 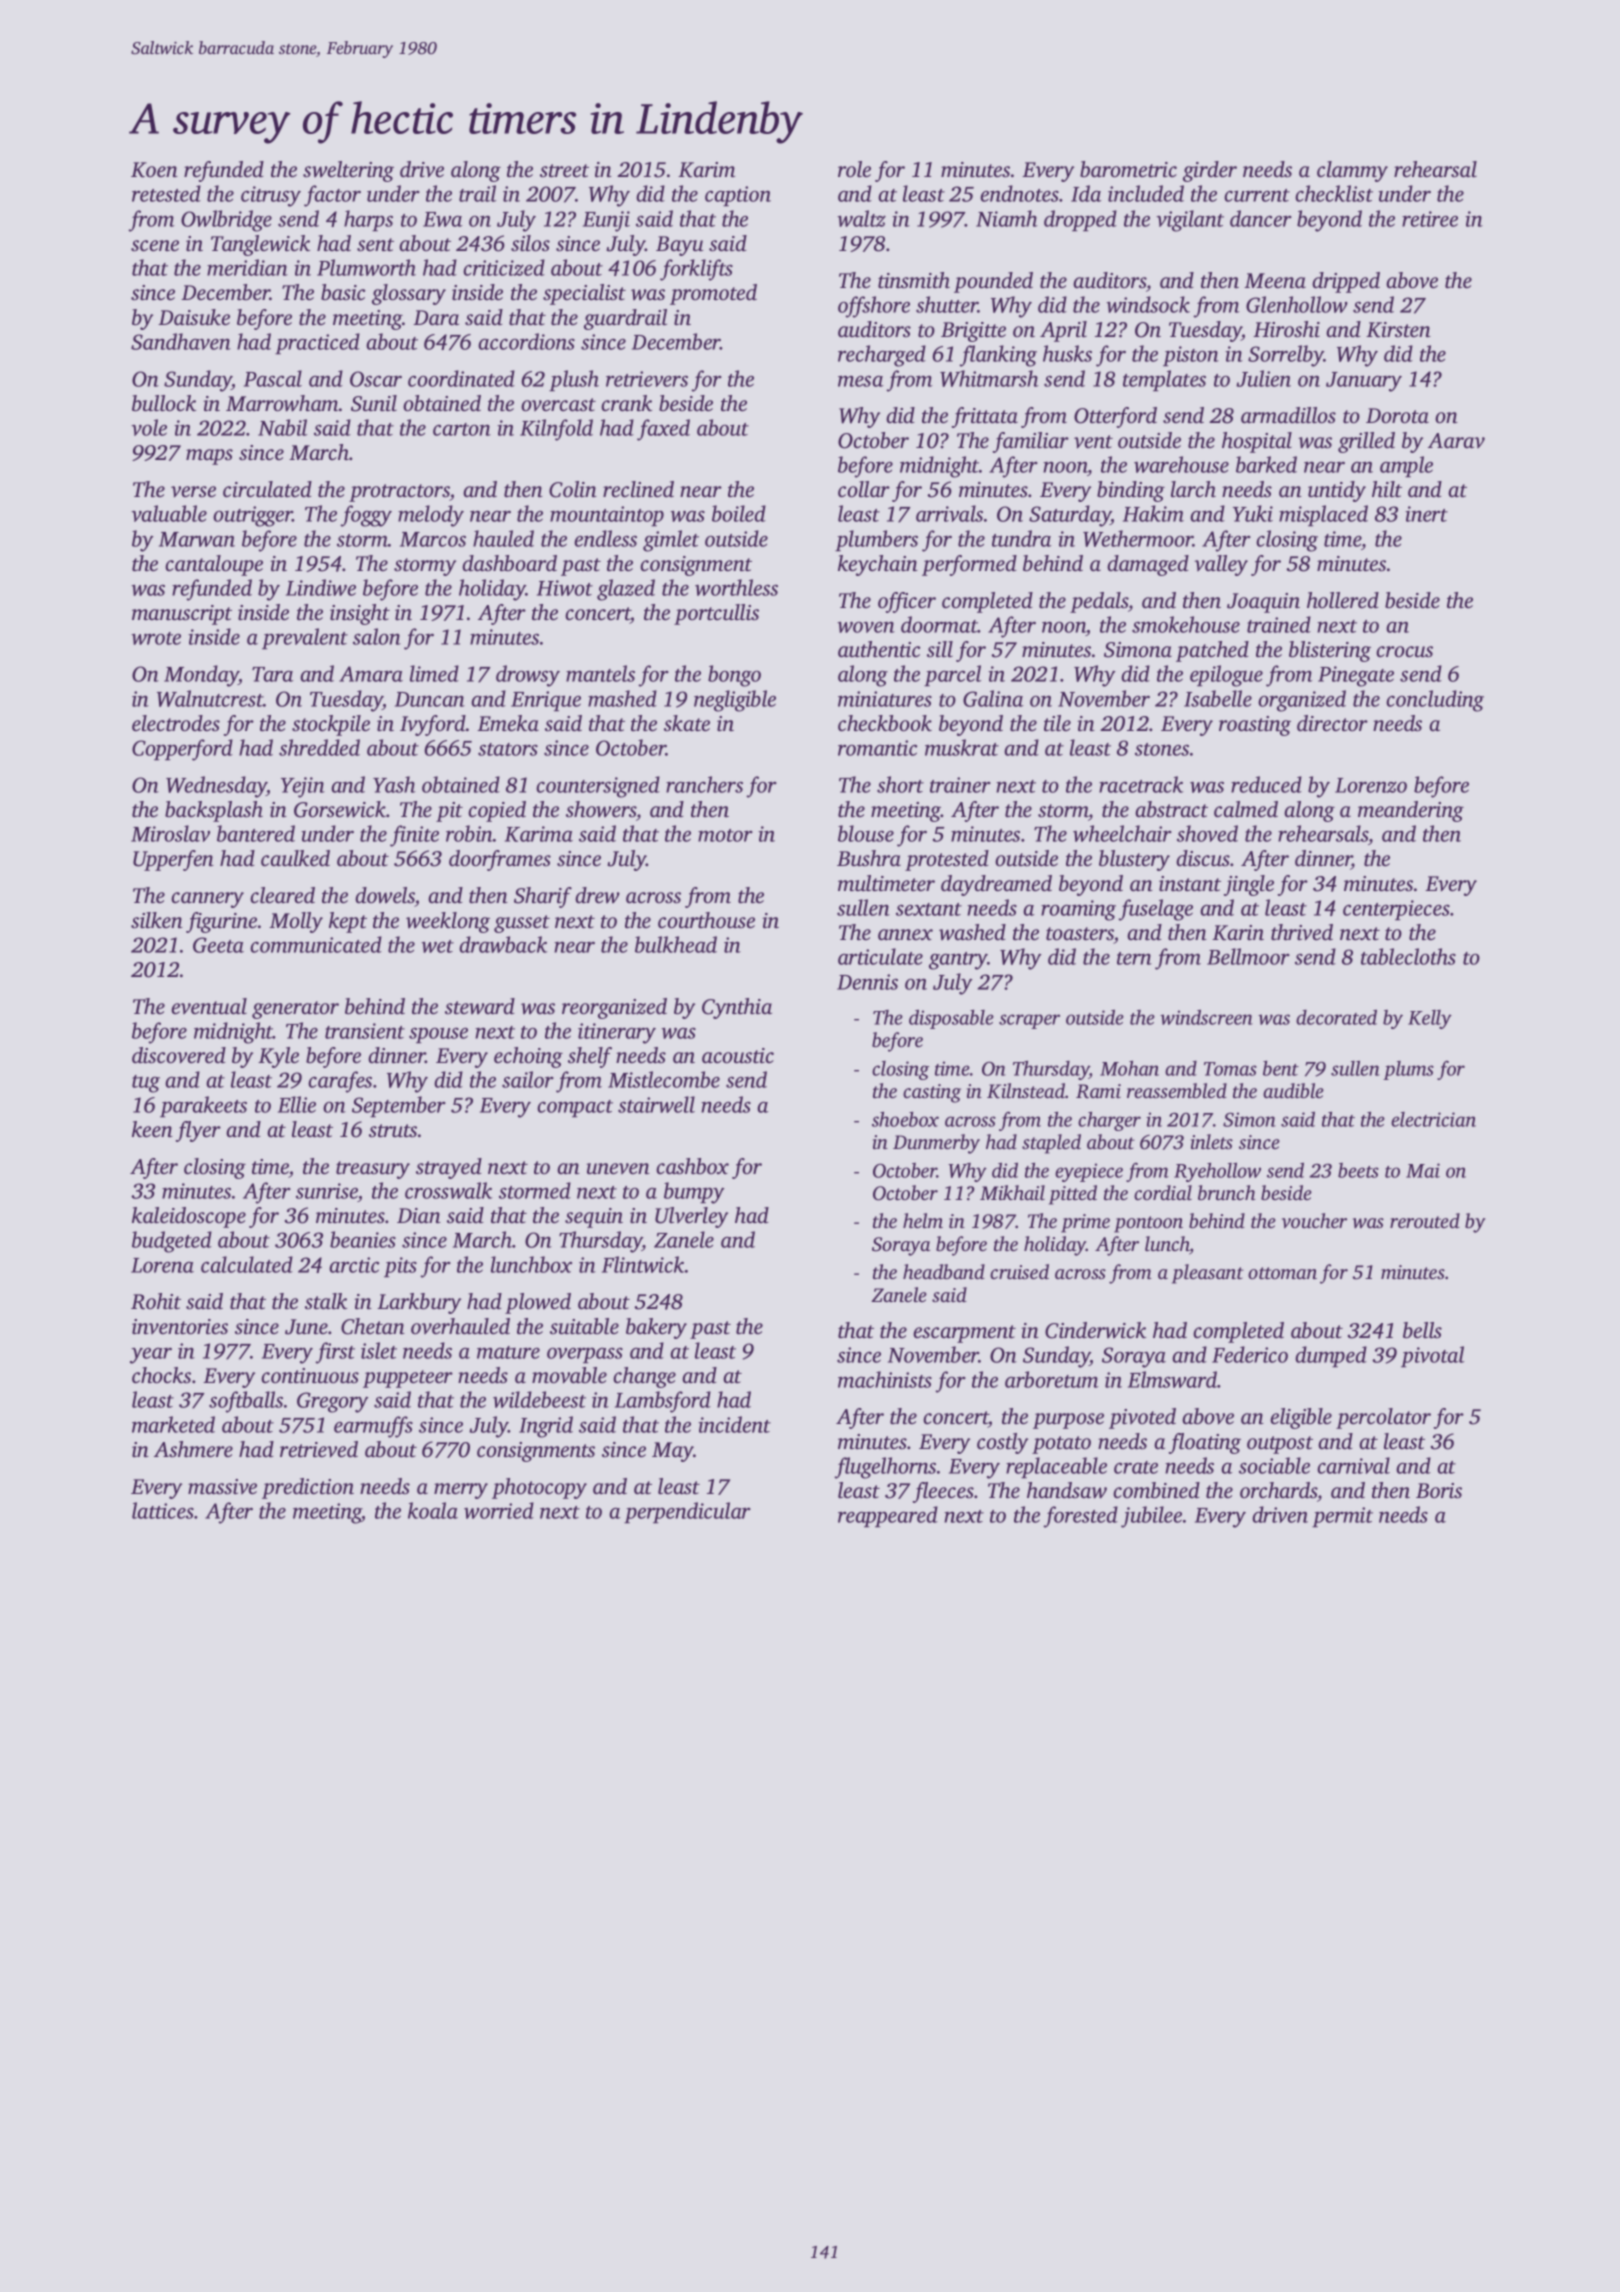 I want to click on bulkhead, so click(x=676, y=944).
